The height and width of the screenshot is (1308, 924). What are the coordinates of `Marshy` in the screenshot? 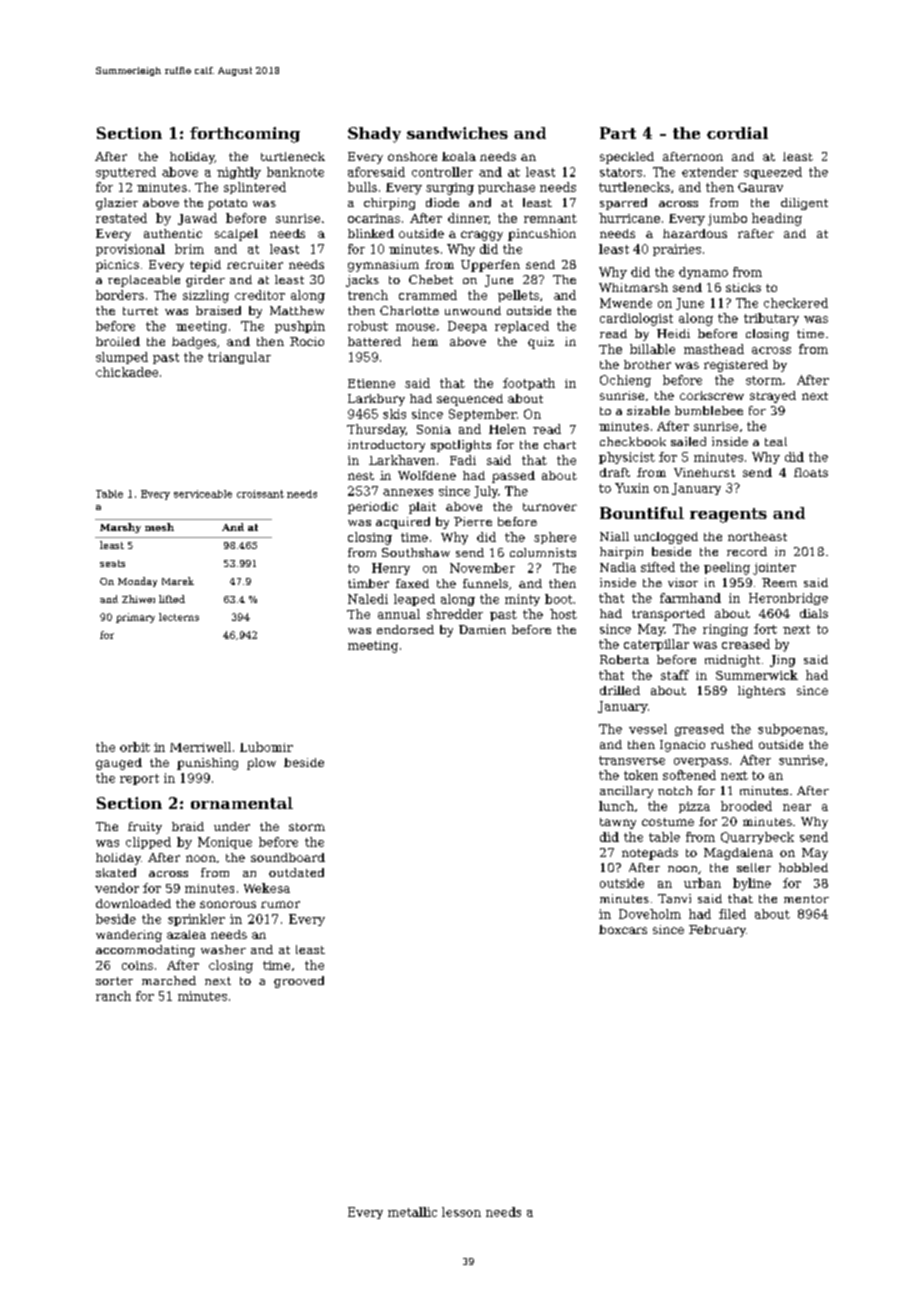 It's located at (120, 528).
